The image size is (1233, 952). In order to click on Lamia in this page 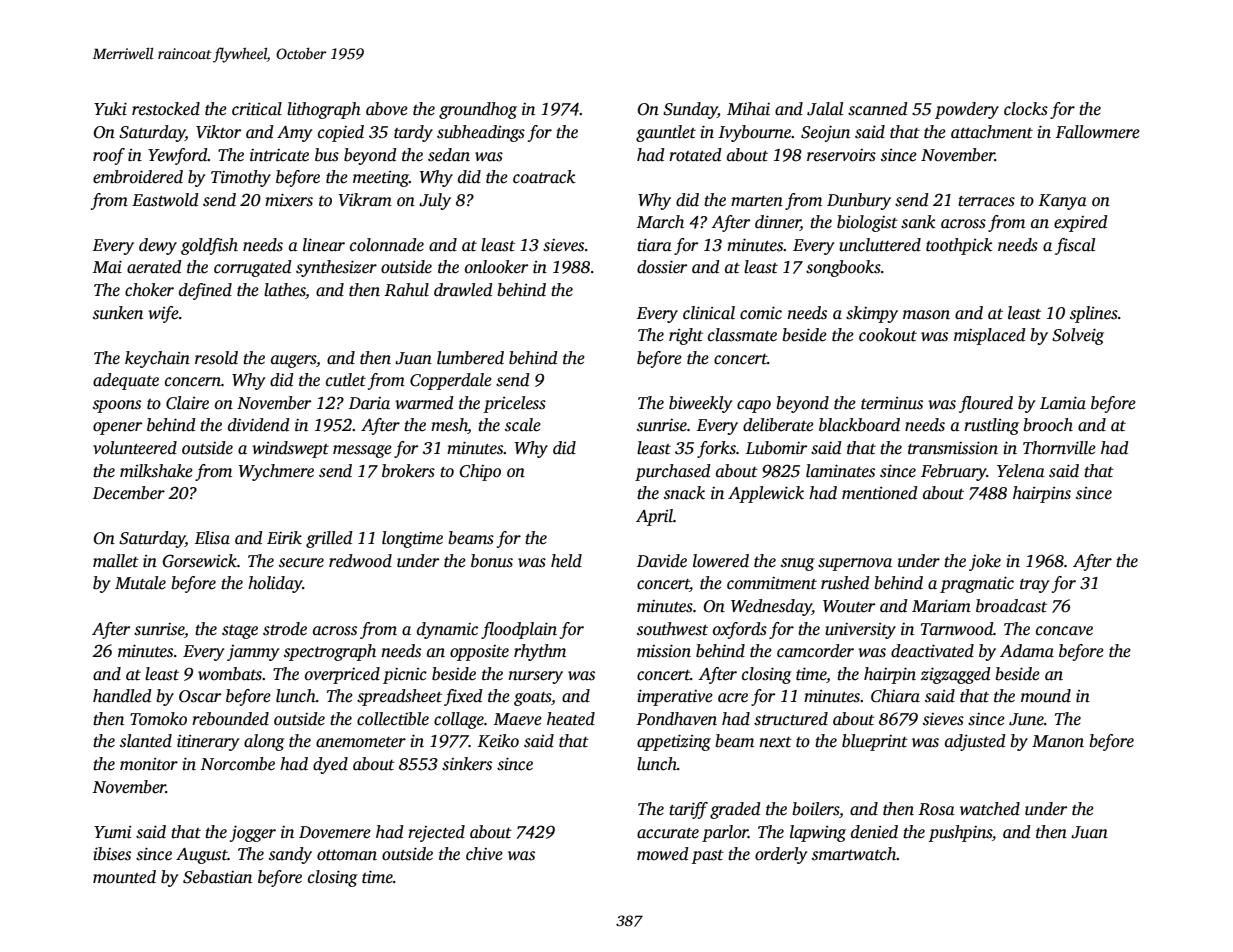, I will do `click(1063, 403)`.
